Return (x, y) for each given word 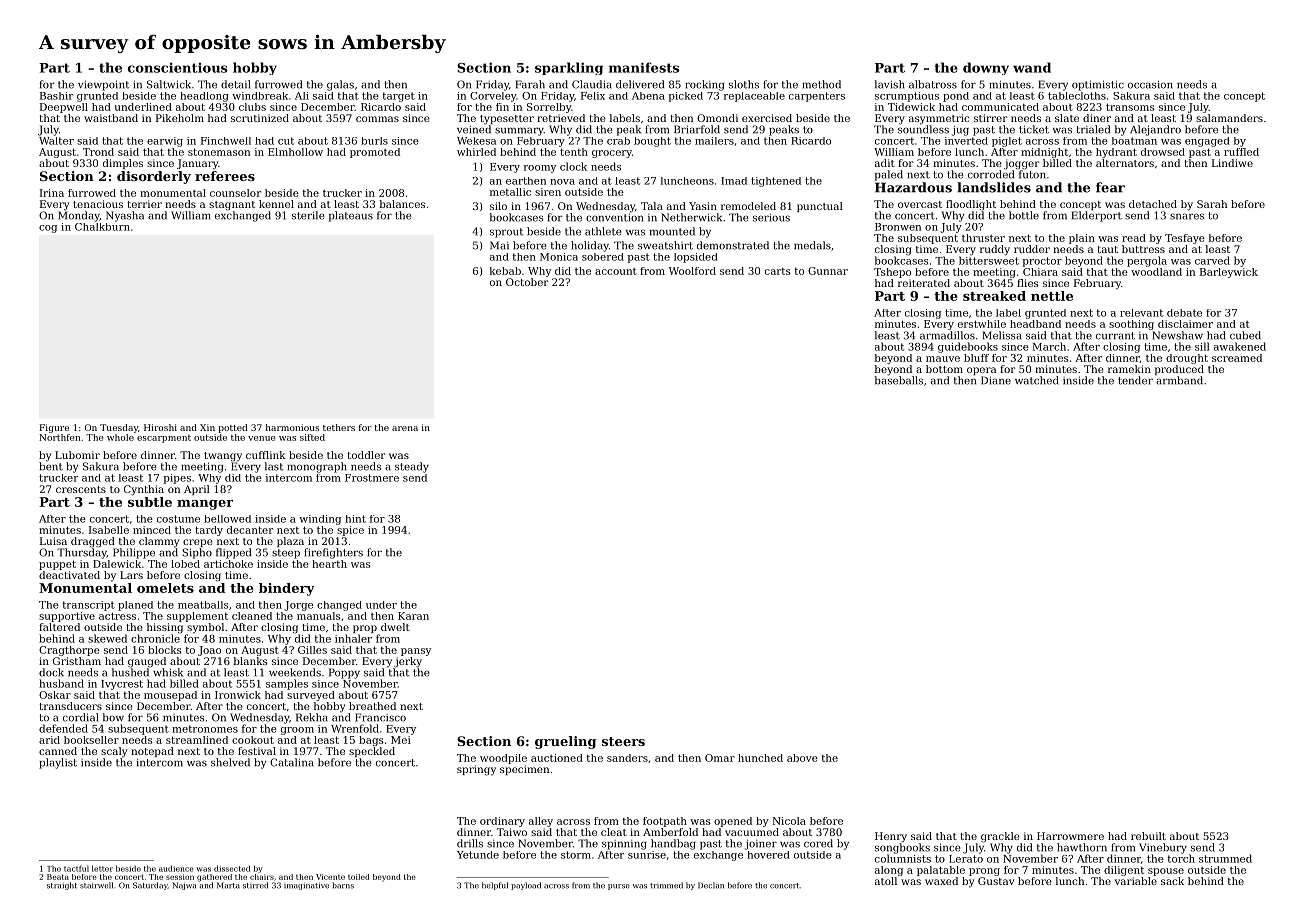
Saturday (150, 886)
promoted (375, 153)
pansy (416, 652)
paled (889, 175)
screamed (1237, 358)
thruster (983, 238)
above (802, 758)
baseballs (899, 380)
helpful (495, 886)
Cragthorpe (69, 651)
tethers (339, 427)
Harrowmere (1070, 836)
